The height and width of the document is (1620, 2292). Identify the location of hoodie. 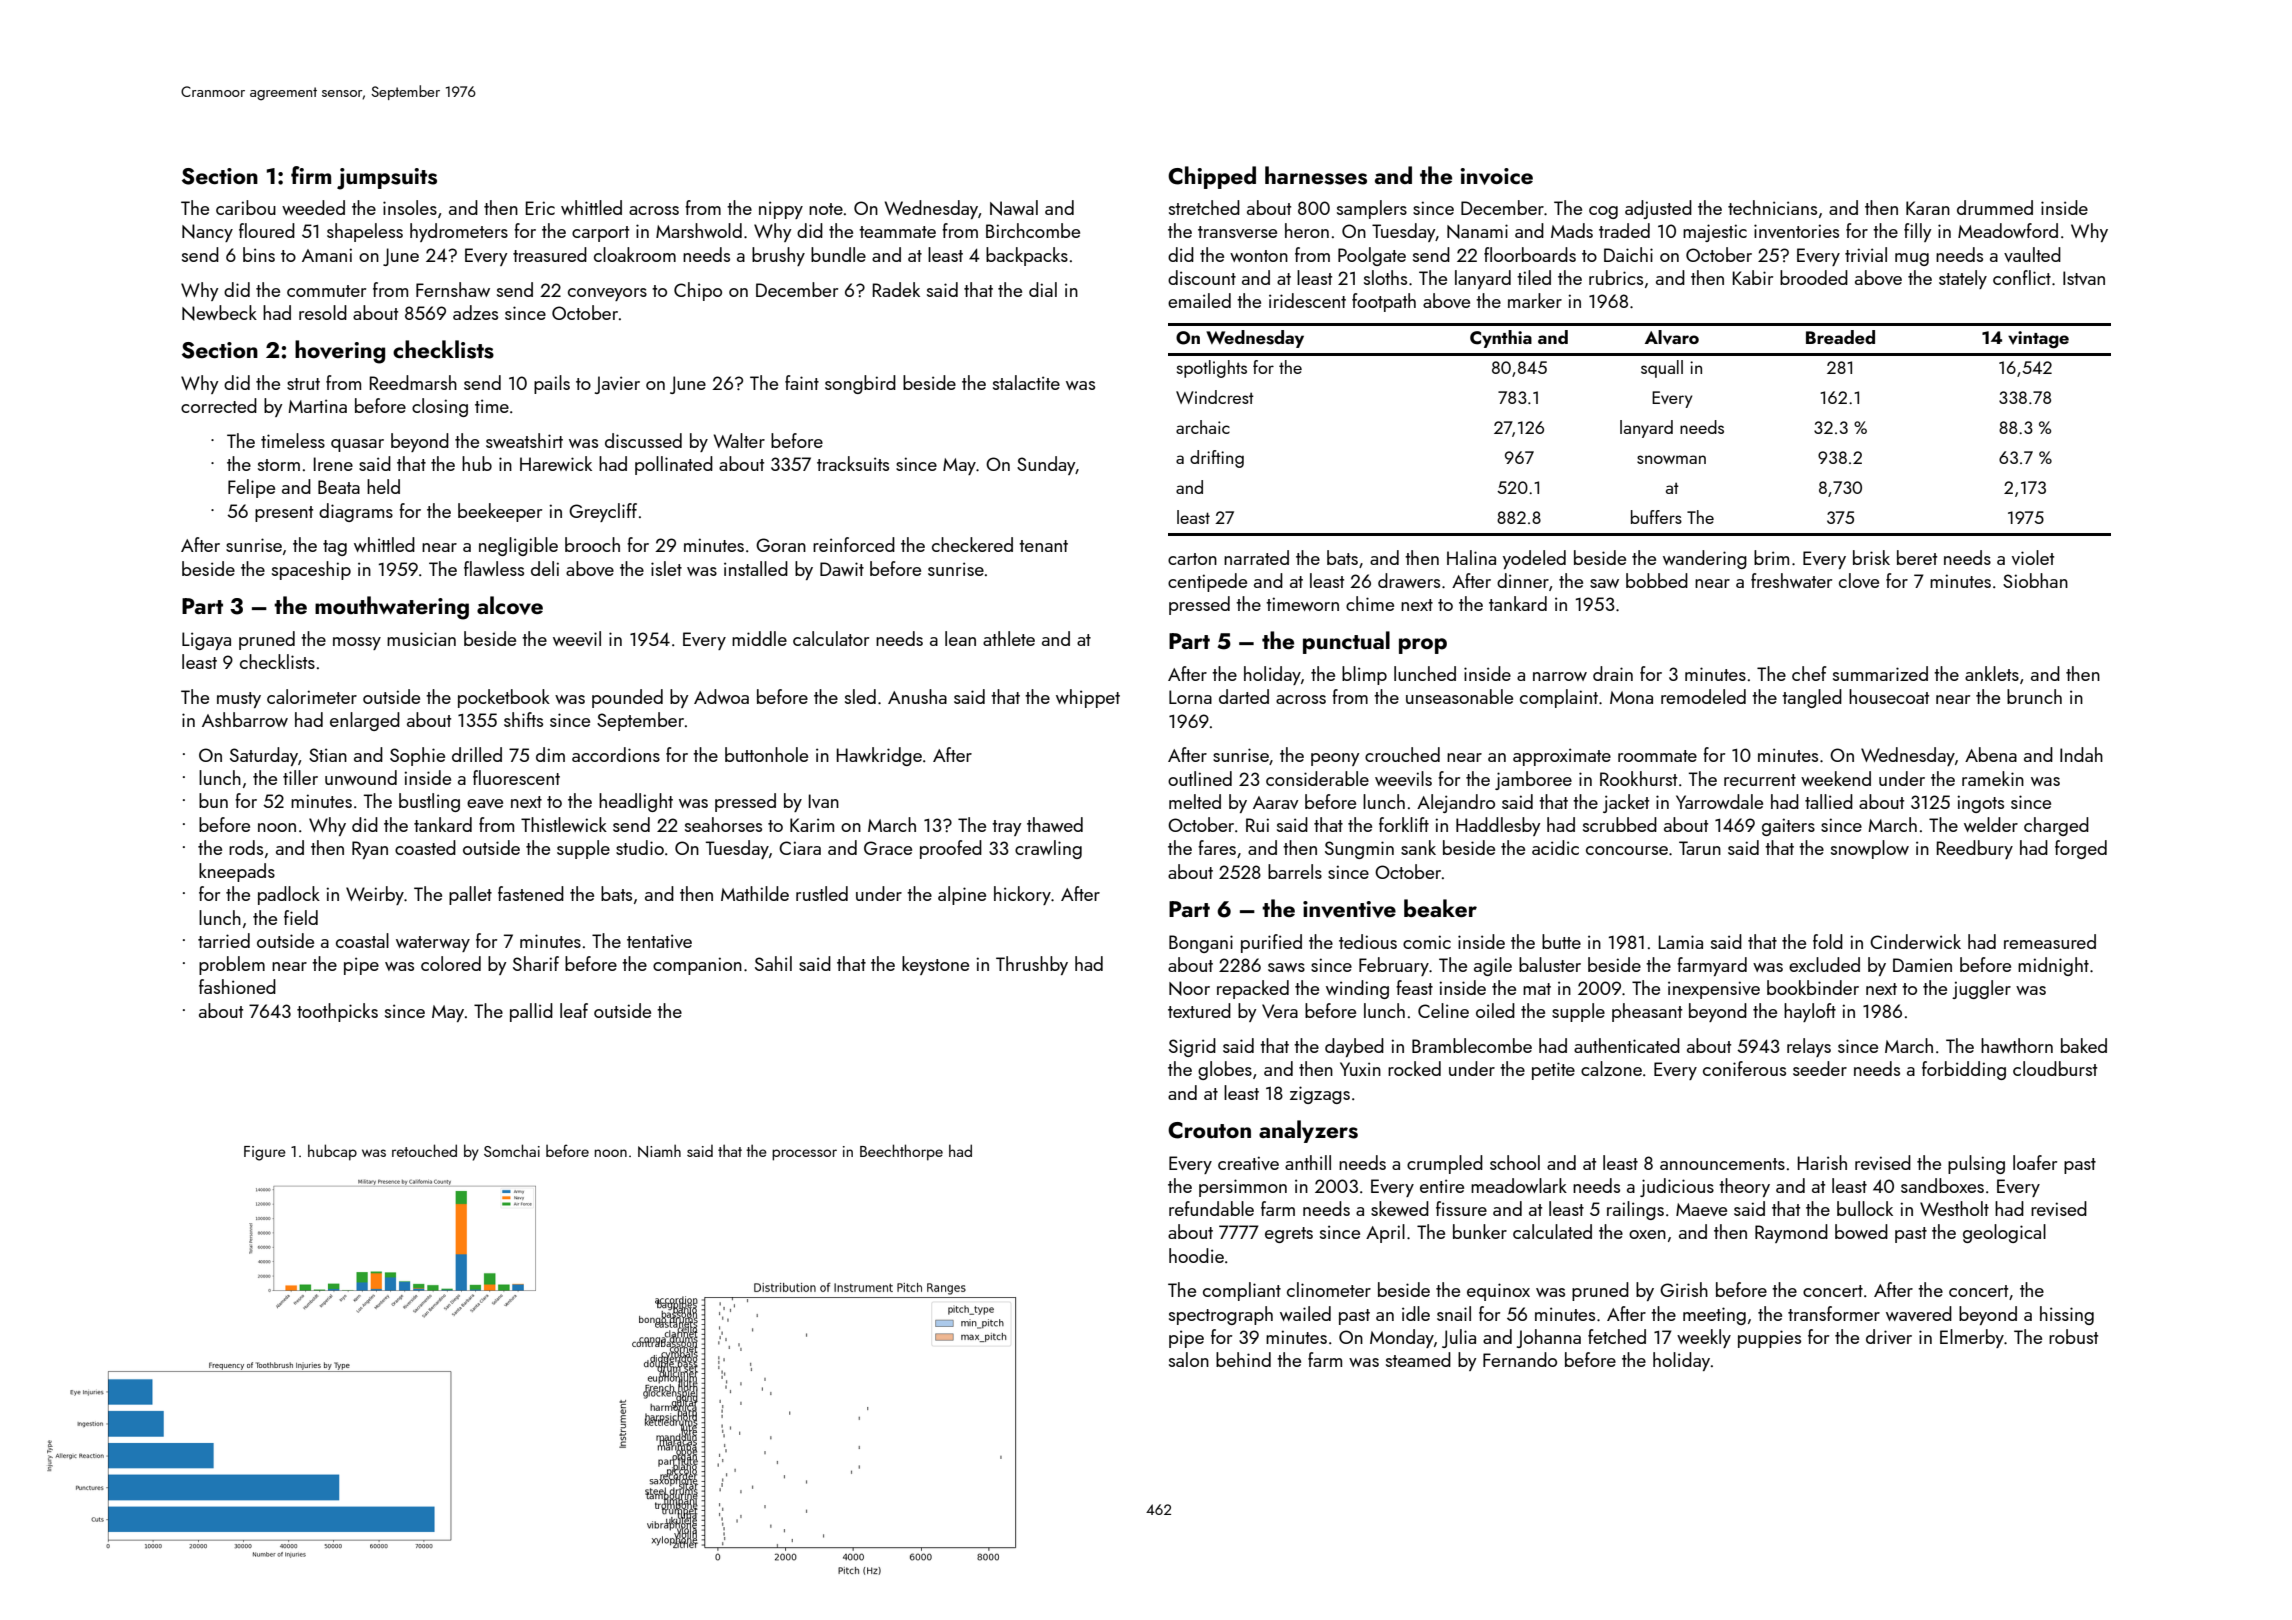
(1196, 1255).
